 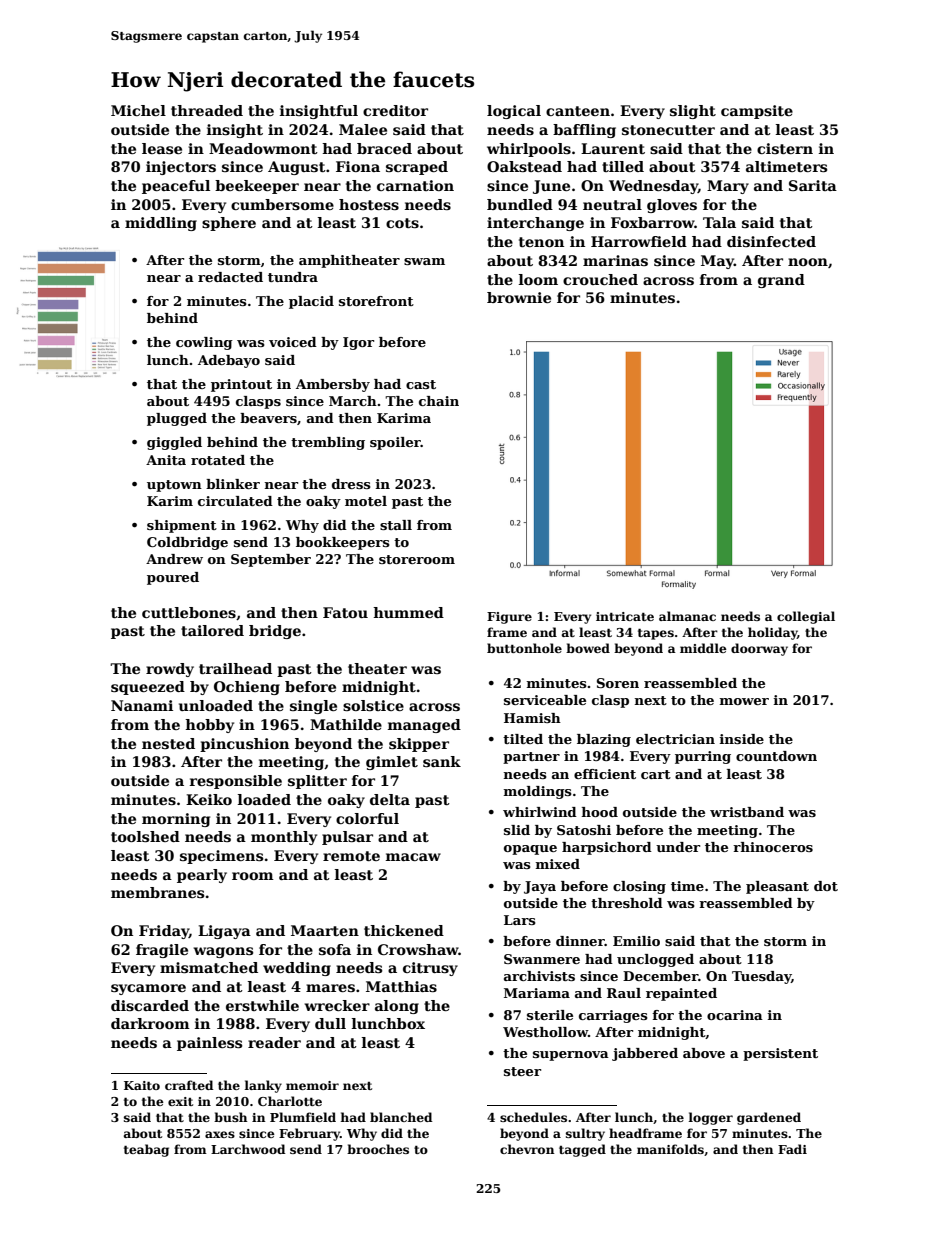 I want to click on swam, so click(x=424, y=261).
